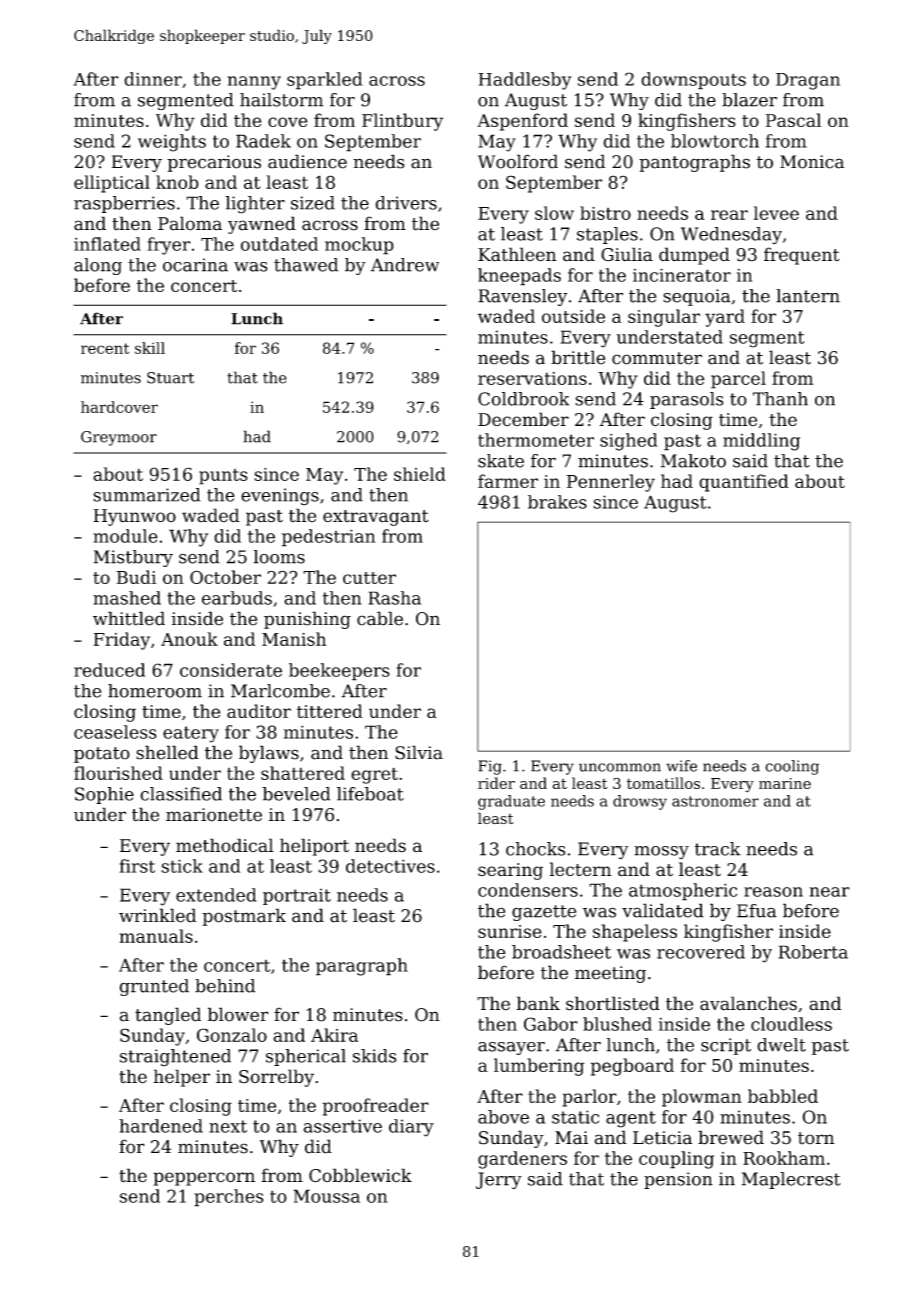 The width and height of the image is (924, 1308). I want to click on drivers, so click(406, 203).
